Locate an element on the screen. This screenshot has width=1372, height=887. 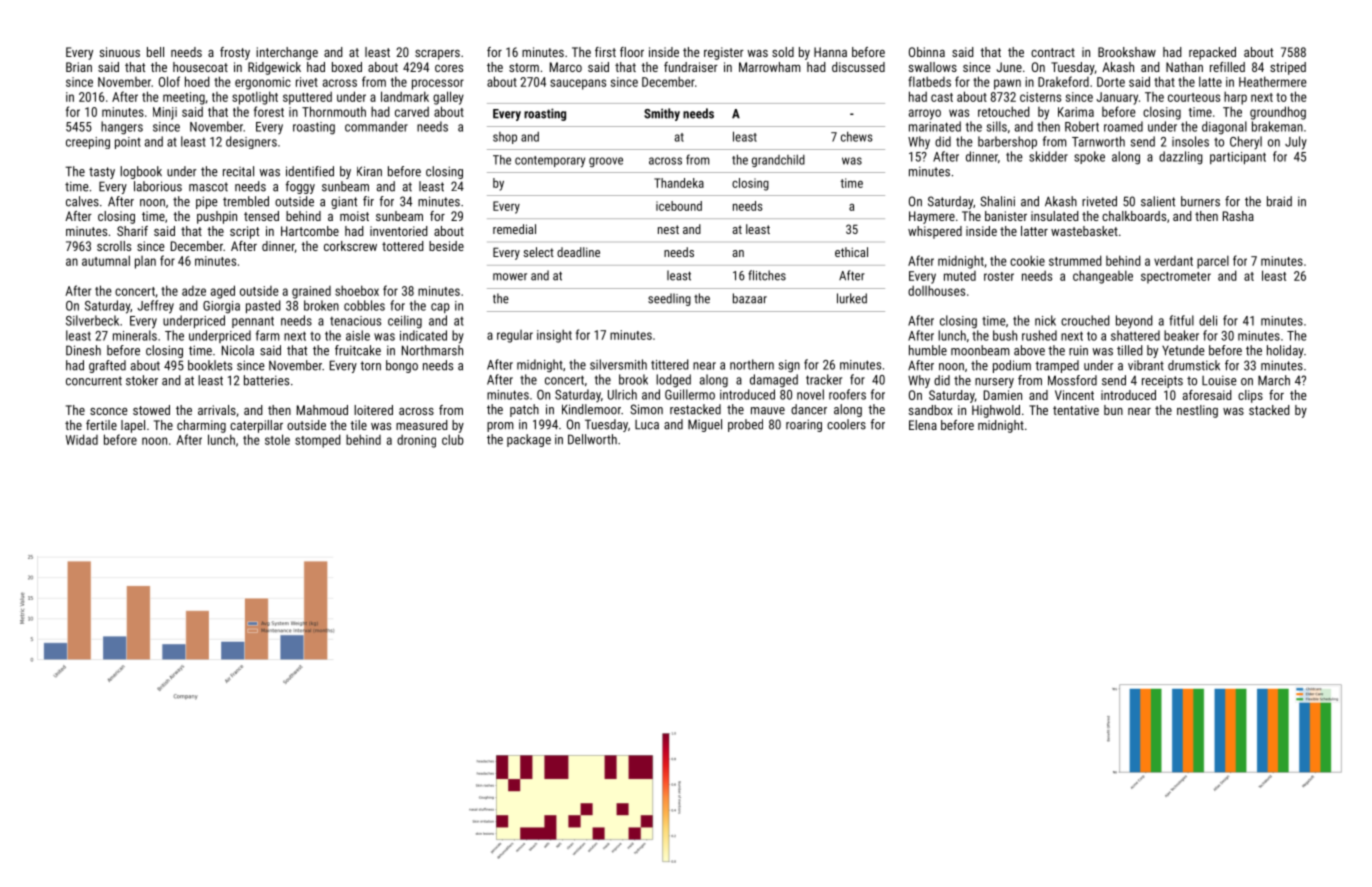
contract is located at coordinates (1053, 52).
